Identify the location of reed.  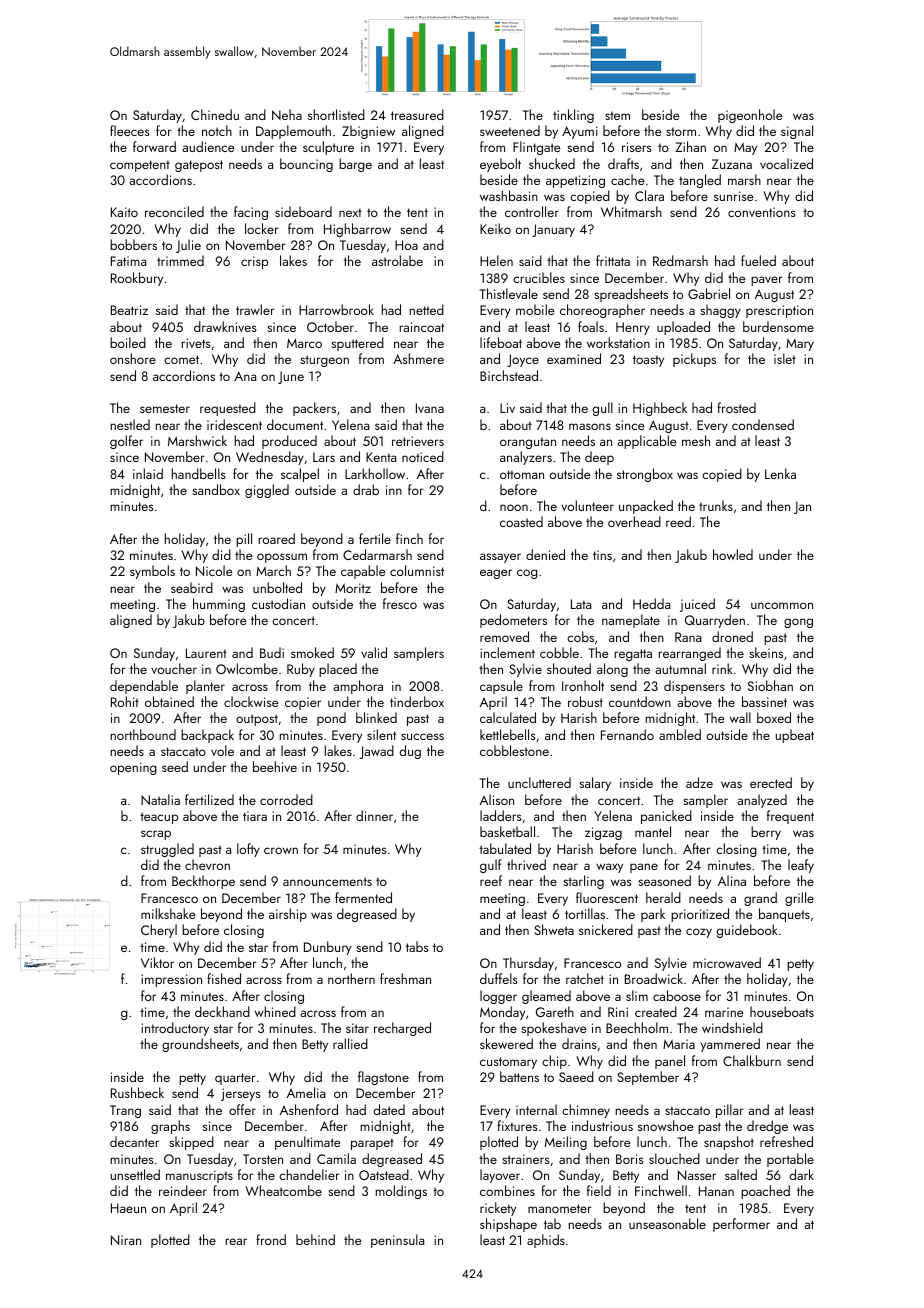
(678, 521).
